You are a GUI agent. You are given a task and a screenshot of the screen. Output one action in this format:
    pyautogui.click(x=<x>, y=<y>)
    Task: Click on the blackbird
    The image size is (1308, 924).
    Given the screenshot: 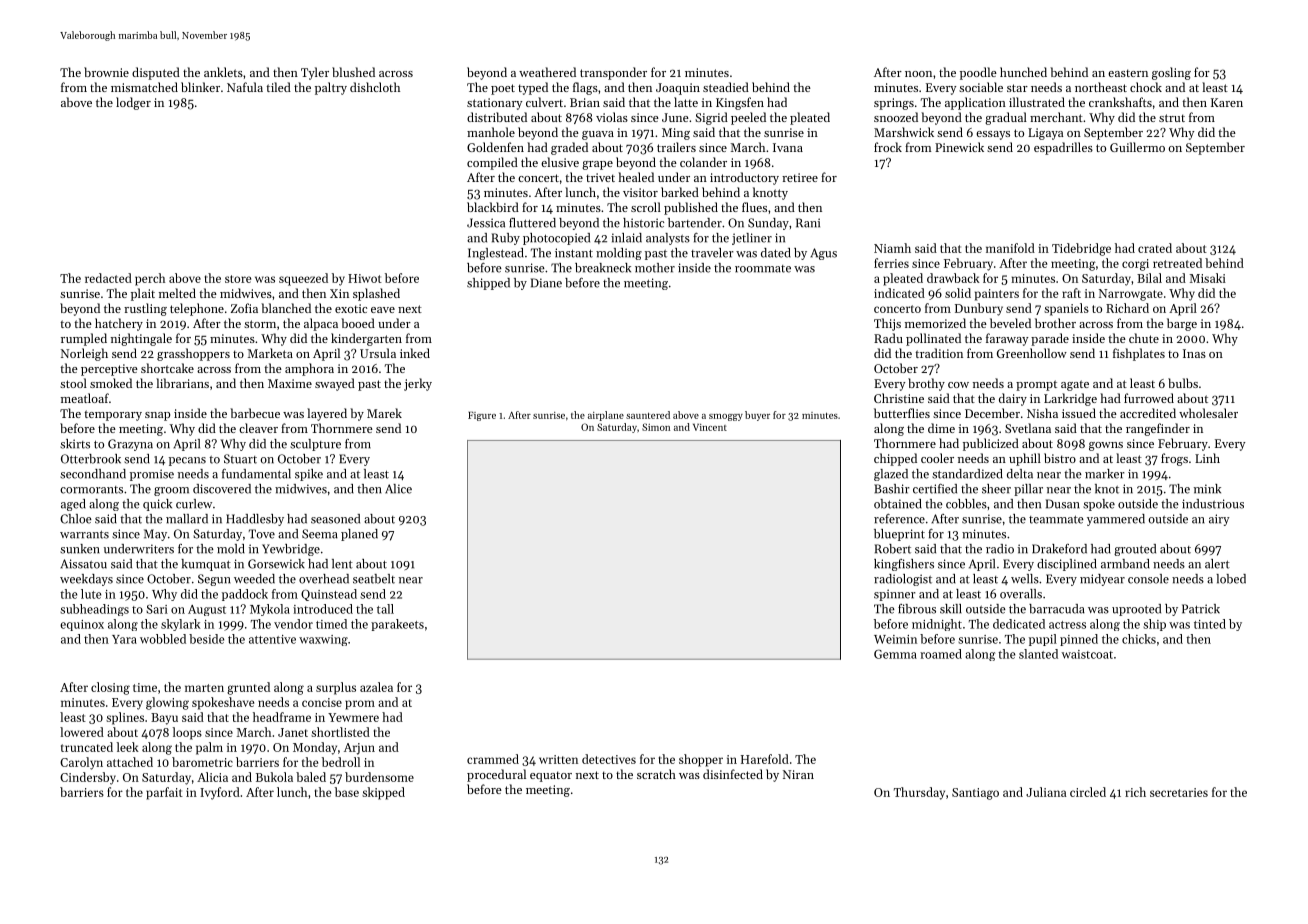 What is the action you would take?
    pyautogui.click(x=493, y=207)
